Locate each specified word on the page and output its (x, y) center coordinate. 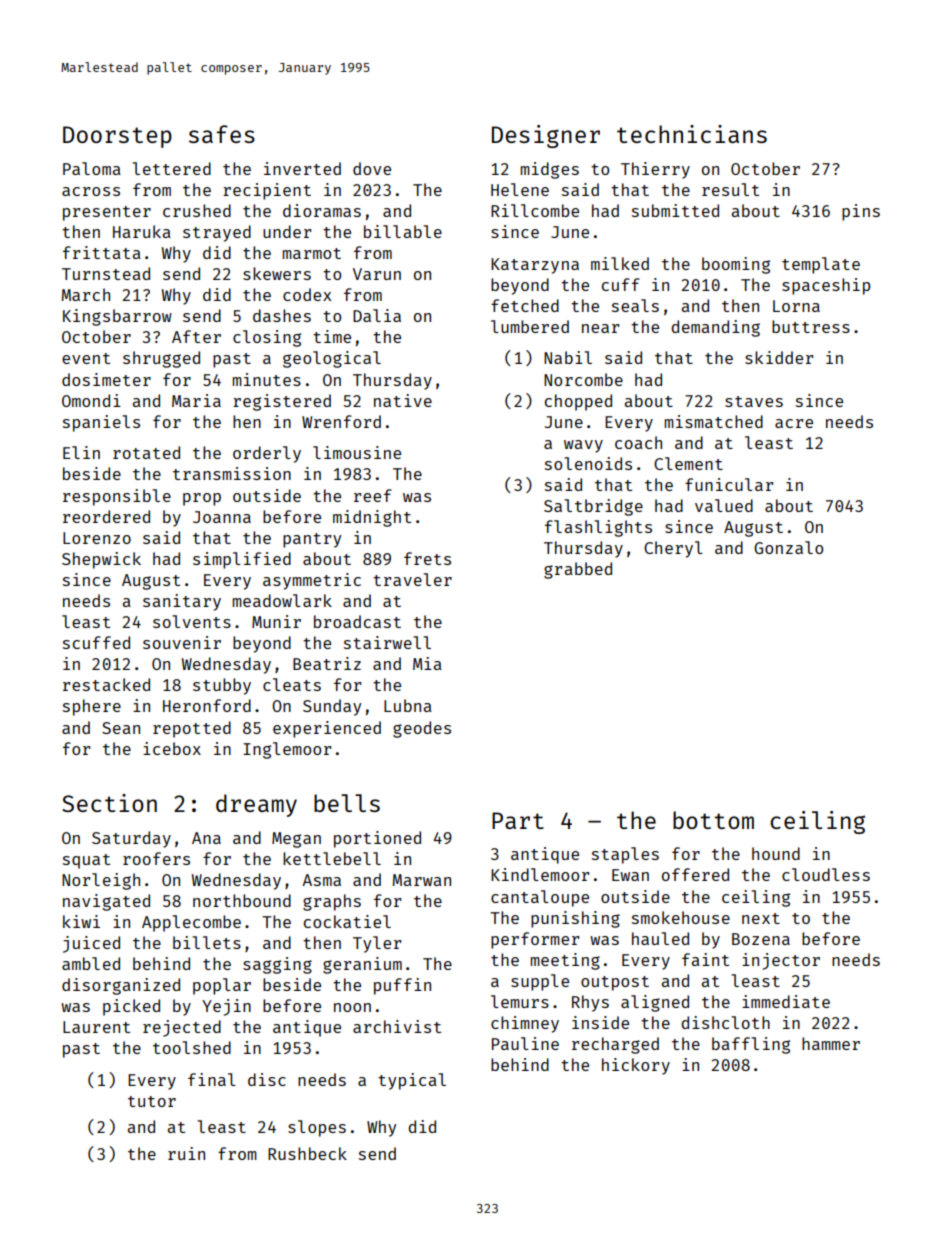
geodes (422, 729)
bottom (713, 820)
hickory (636, 1066)
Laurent (96, 1027)
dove (372, 168)
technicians (692, 134)
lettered (171, 168)
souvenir (182, 642)
